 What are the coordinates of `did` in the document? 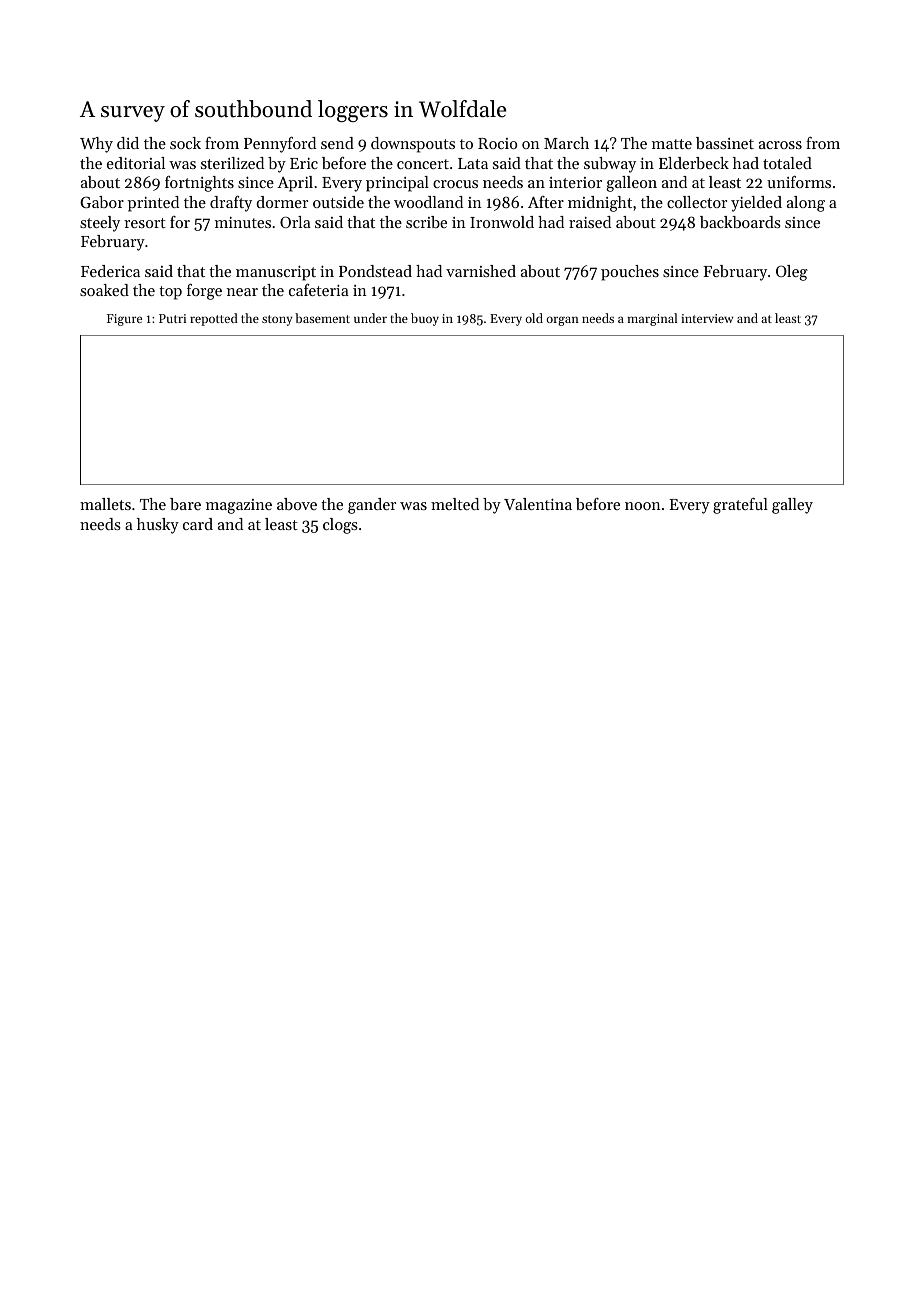 It's located at (128, 143).
